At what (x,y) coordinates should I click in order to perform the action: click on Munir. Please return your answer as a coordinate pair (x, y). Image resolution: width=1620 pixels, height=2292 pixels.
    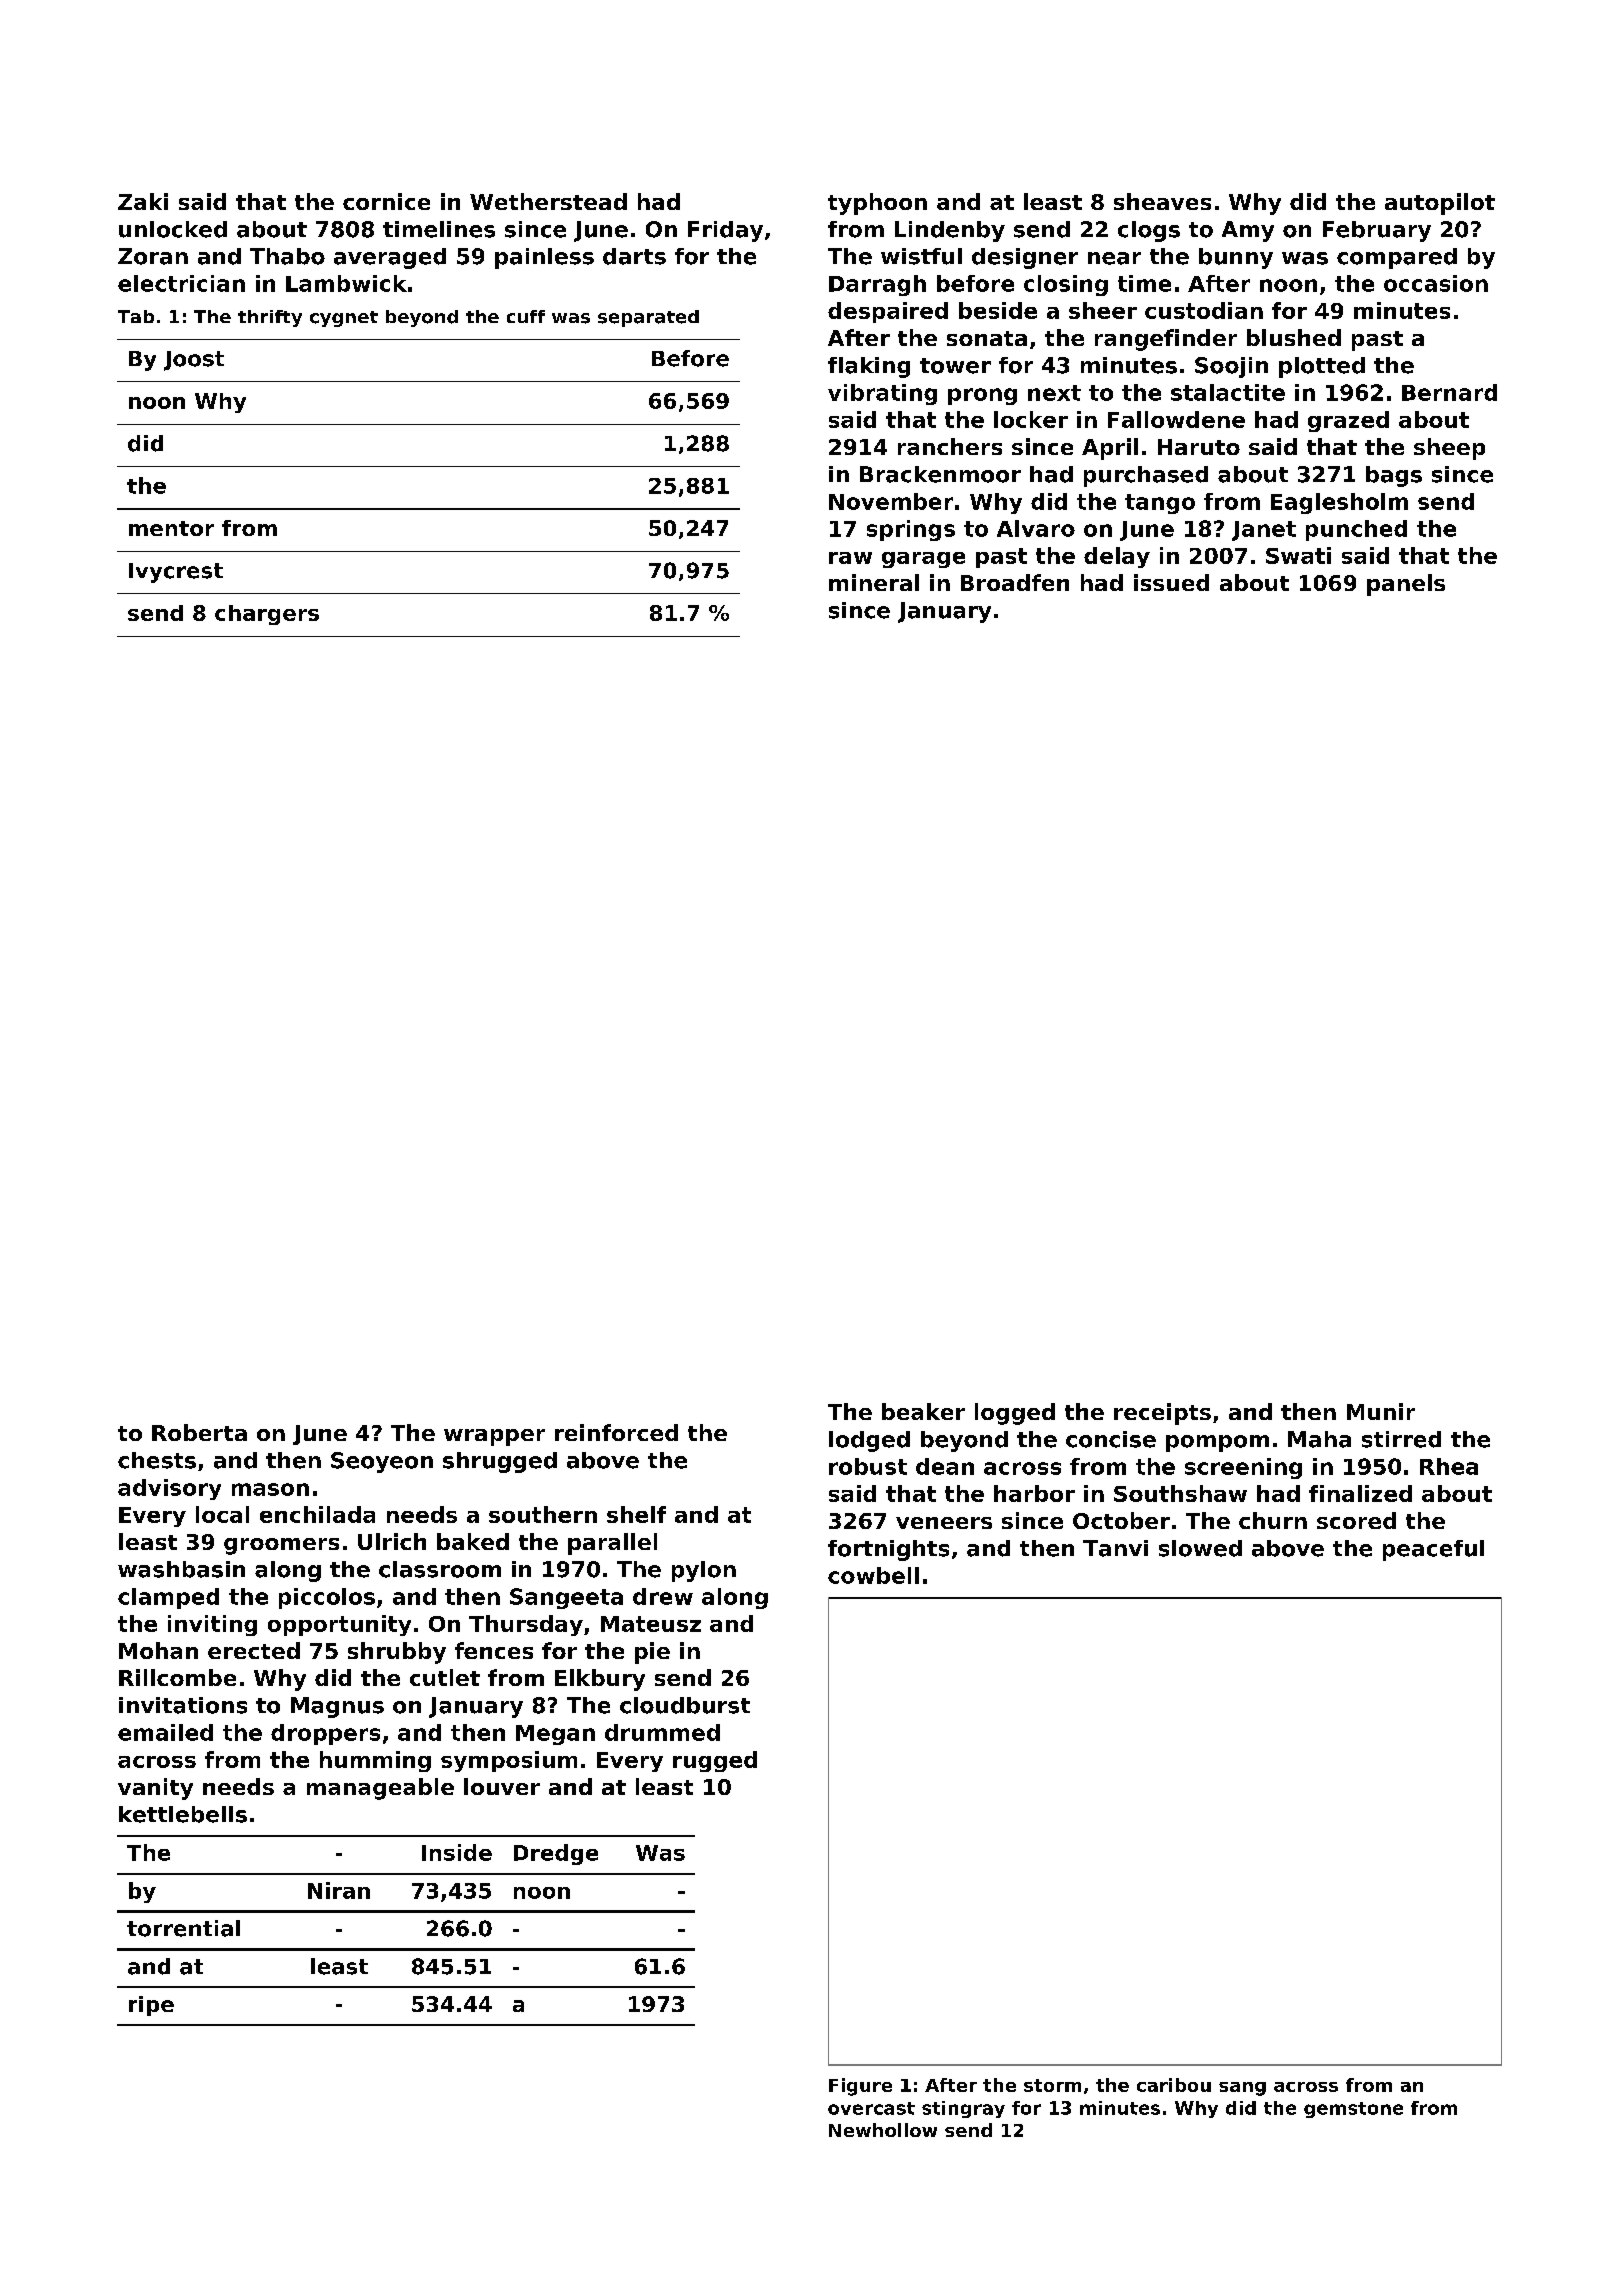
    Looking at the image, I should click on (1381, 1411).
